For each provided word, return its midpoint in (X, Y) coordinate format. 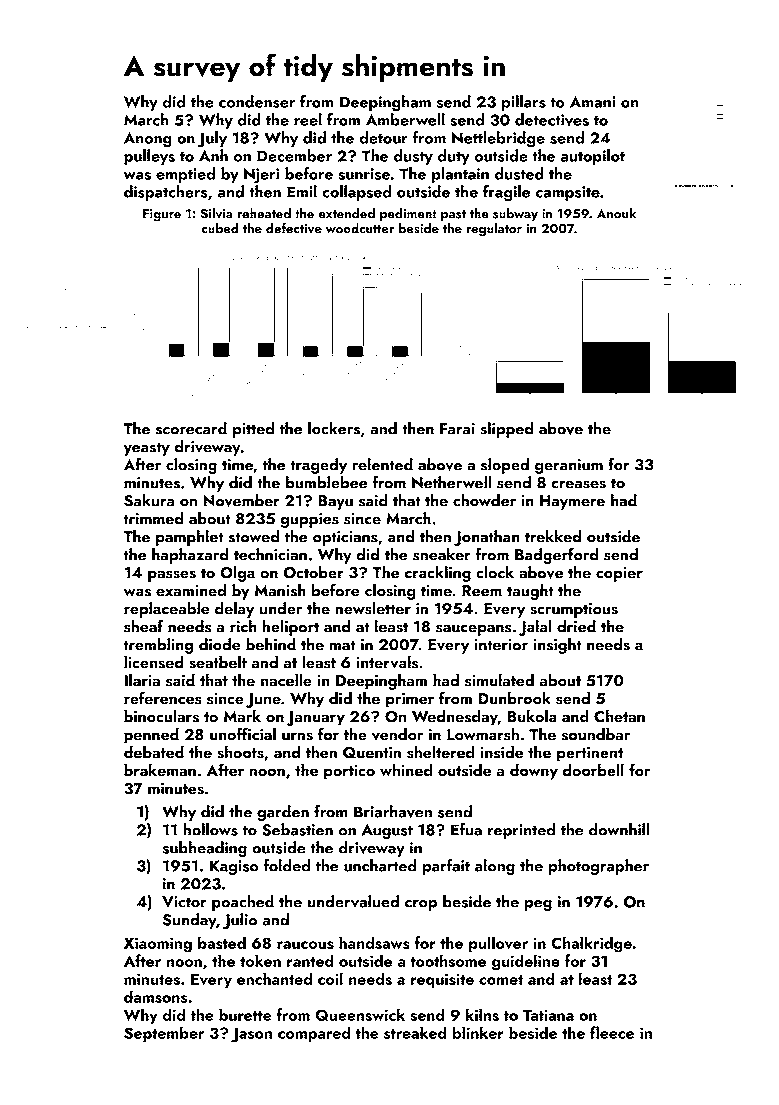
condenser (257, 101)
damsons (155, 996)
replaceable (166, 610)
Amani (593, 102)
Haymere (572, 502)
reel (308, 119)
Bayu (335, 502)
